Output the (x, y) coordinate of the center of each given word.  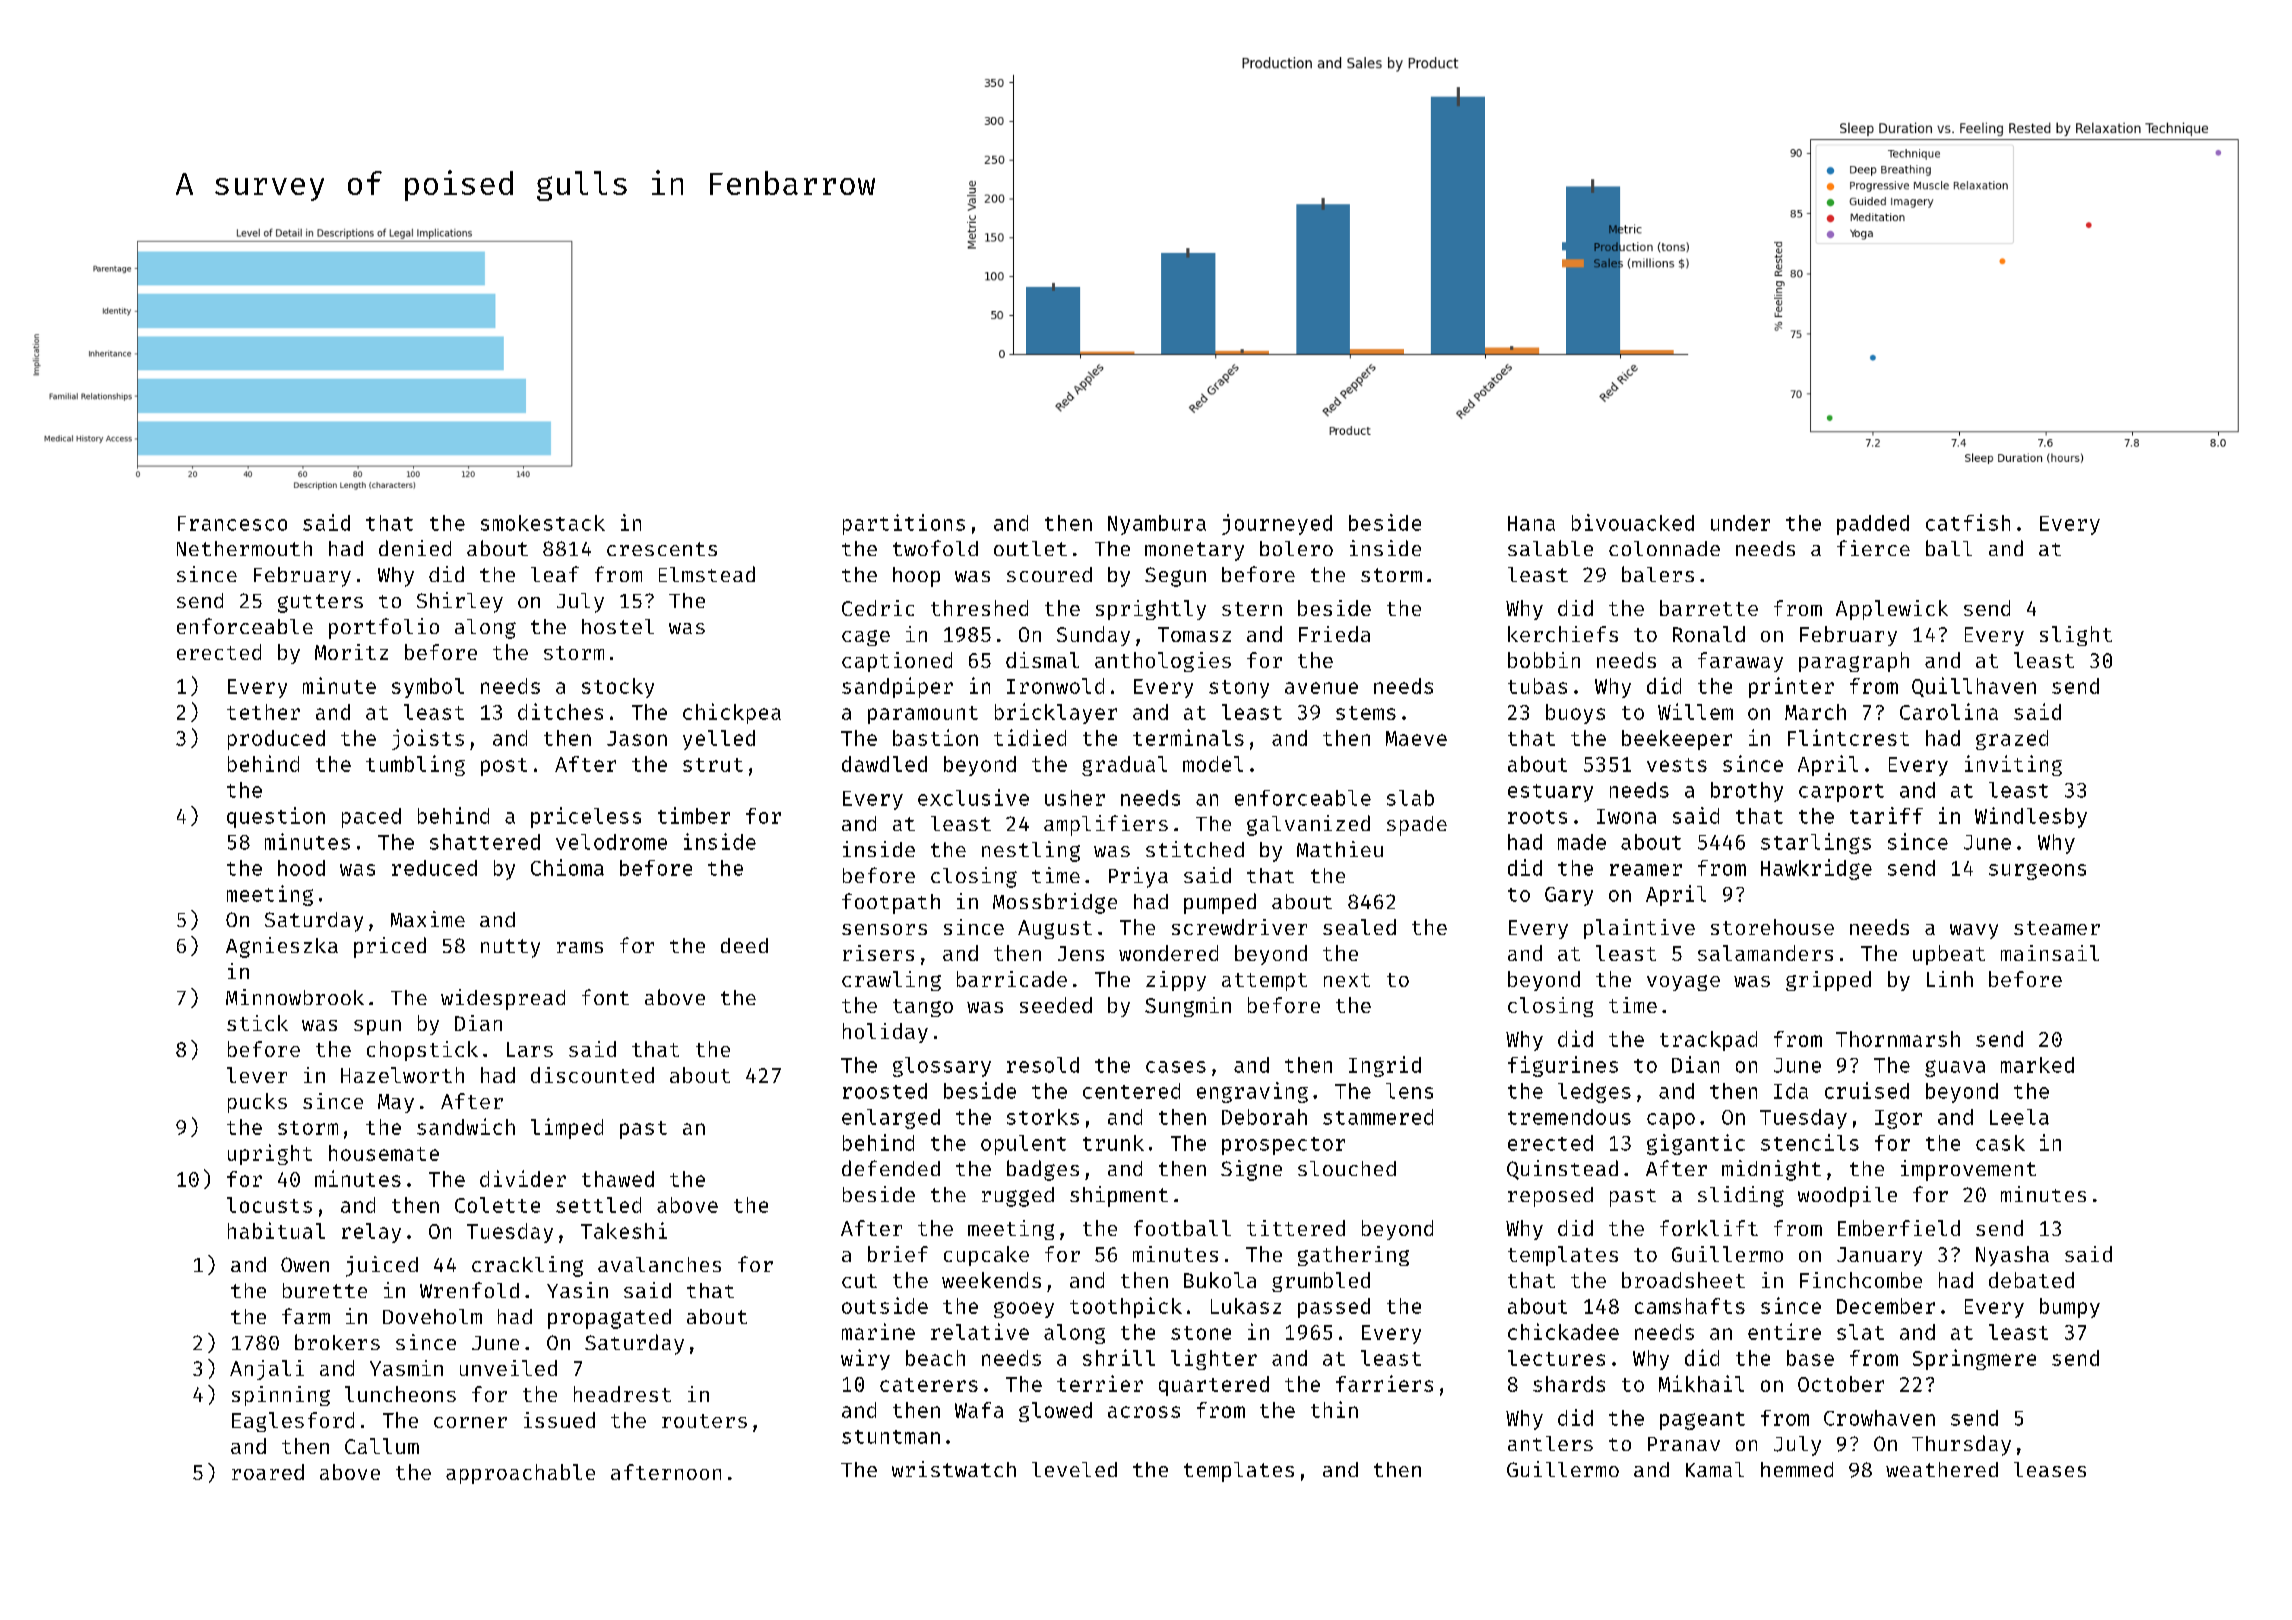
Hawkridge (1816, 869)
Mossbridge (1055, 903)
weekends (991, 1280)
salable (1550, 548)
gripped (1828, 981)
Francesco (232, 523)
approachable (520, 1474)
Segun (1175, 577)
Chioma (567, 867)
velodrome (611, 842)
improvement (1968, 1170)
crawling (891, 981)
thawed (618, 1179)
